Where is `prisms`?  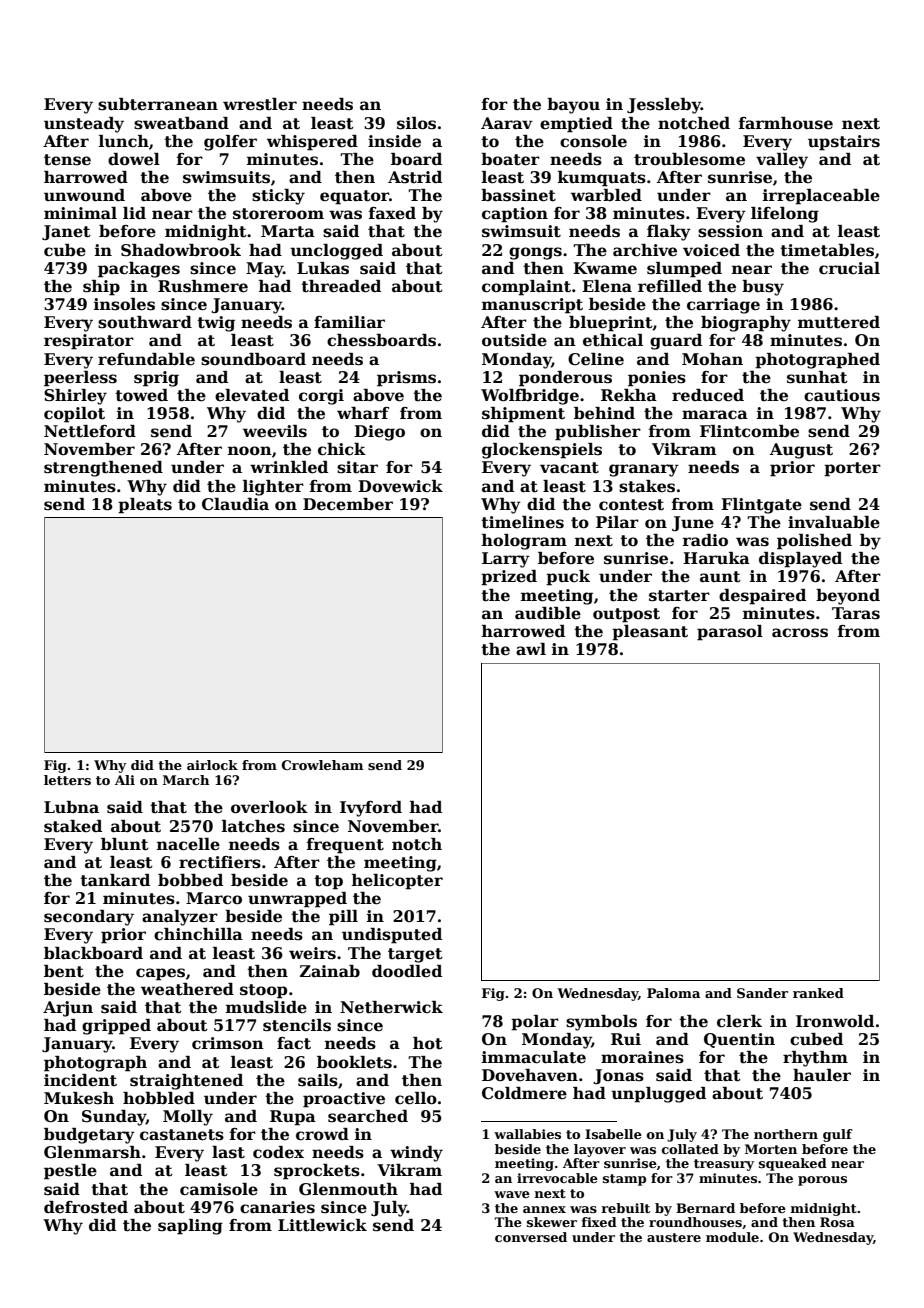
prisms is located at coordinates (406, 379).
